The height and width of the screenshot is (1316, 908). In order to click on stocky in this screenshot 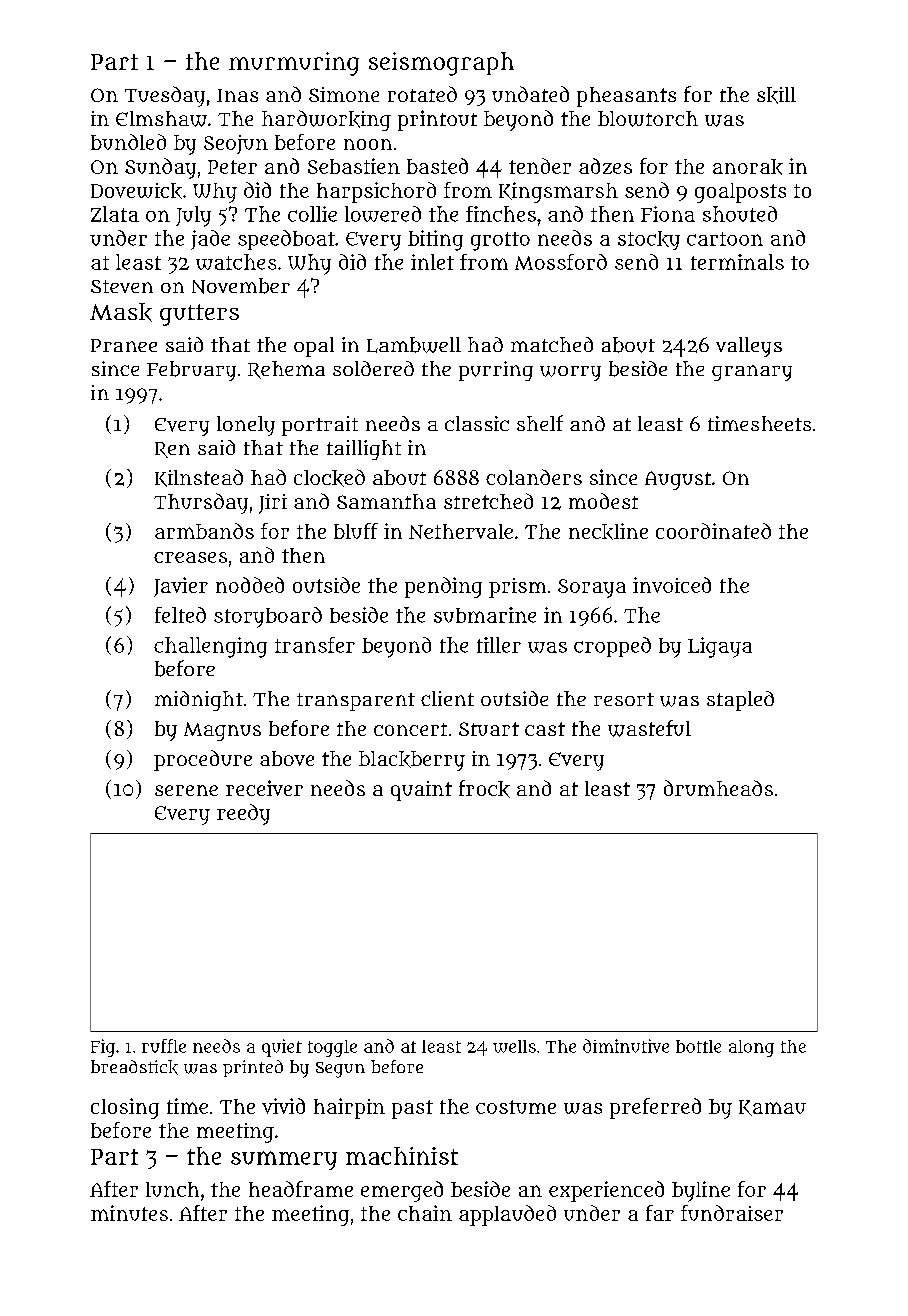, I will do `click(649, 240)`.
